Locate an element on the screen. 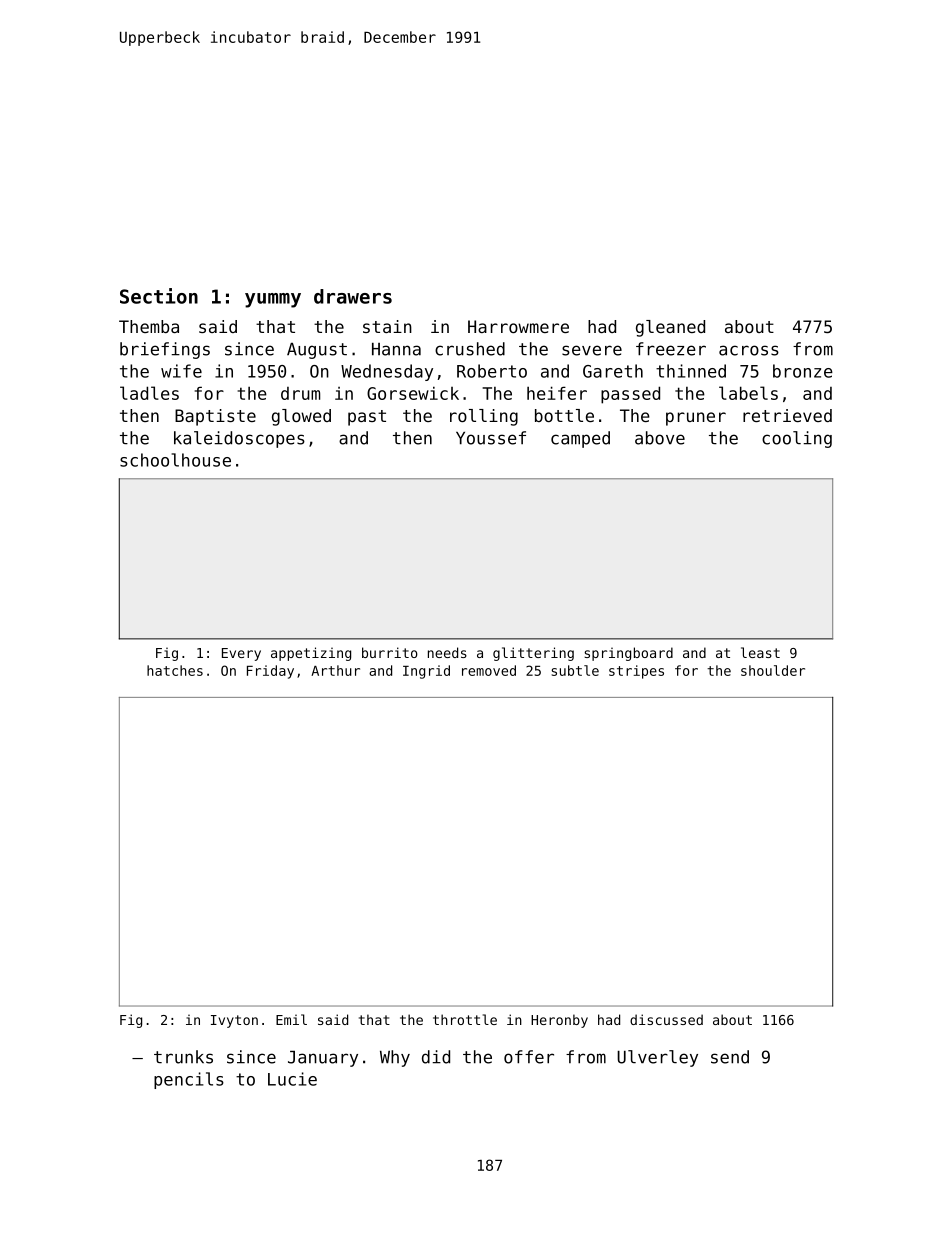 This screenshot has height=1233, width=952. pencils is located at coordinates (189, 1080).
